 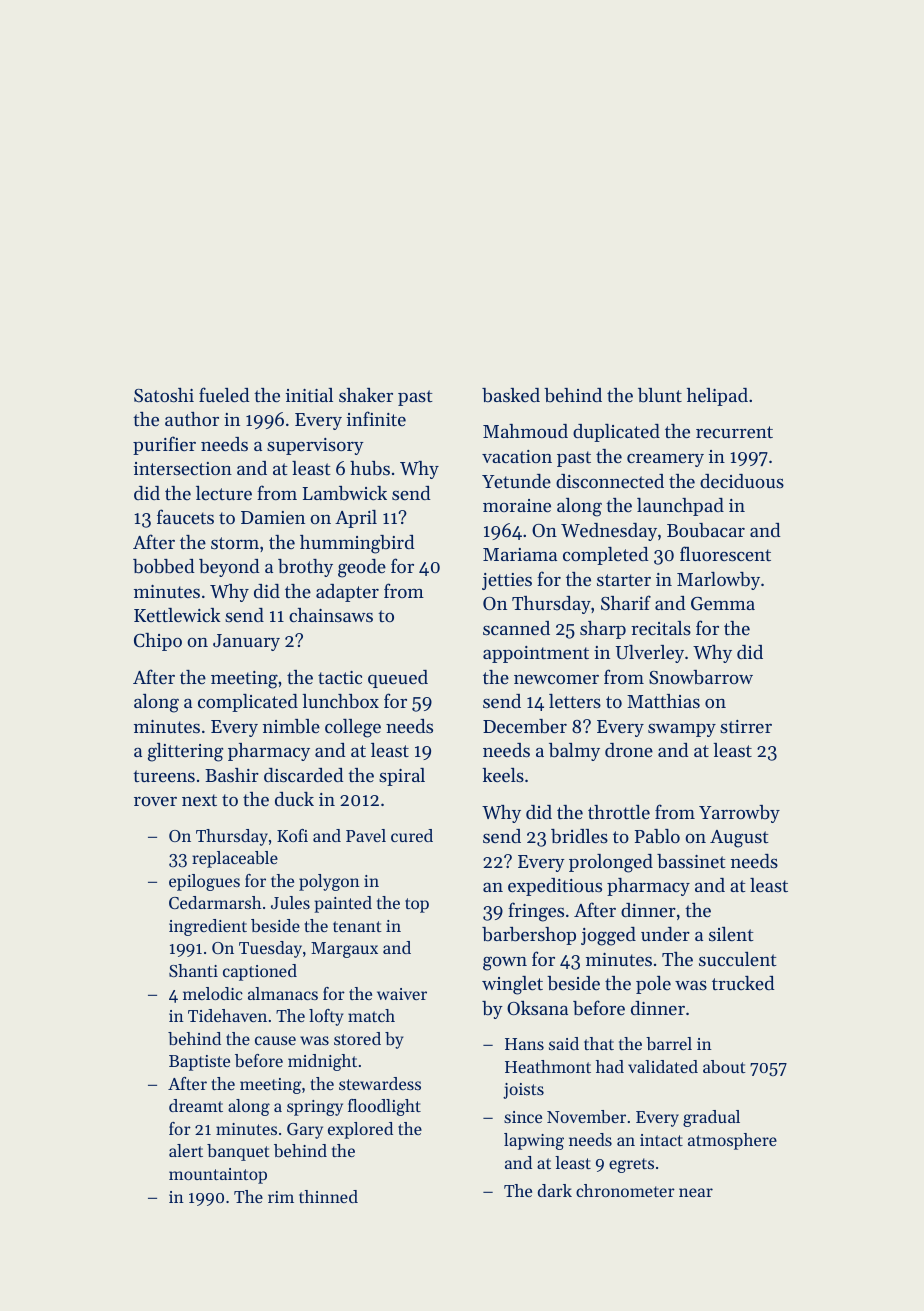 I want to click on initial, so click(x=309, y=395).
